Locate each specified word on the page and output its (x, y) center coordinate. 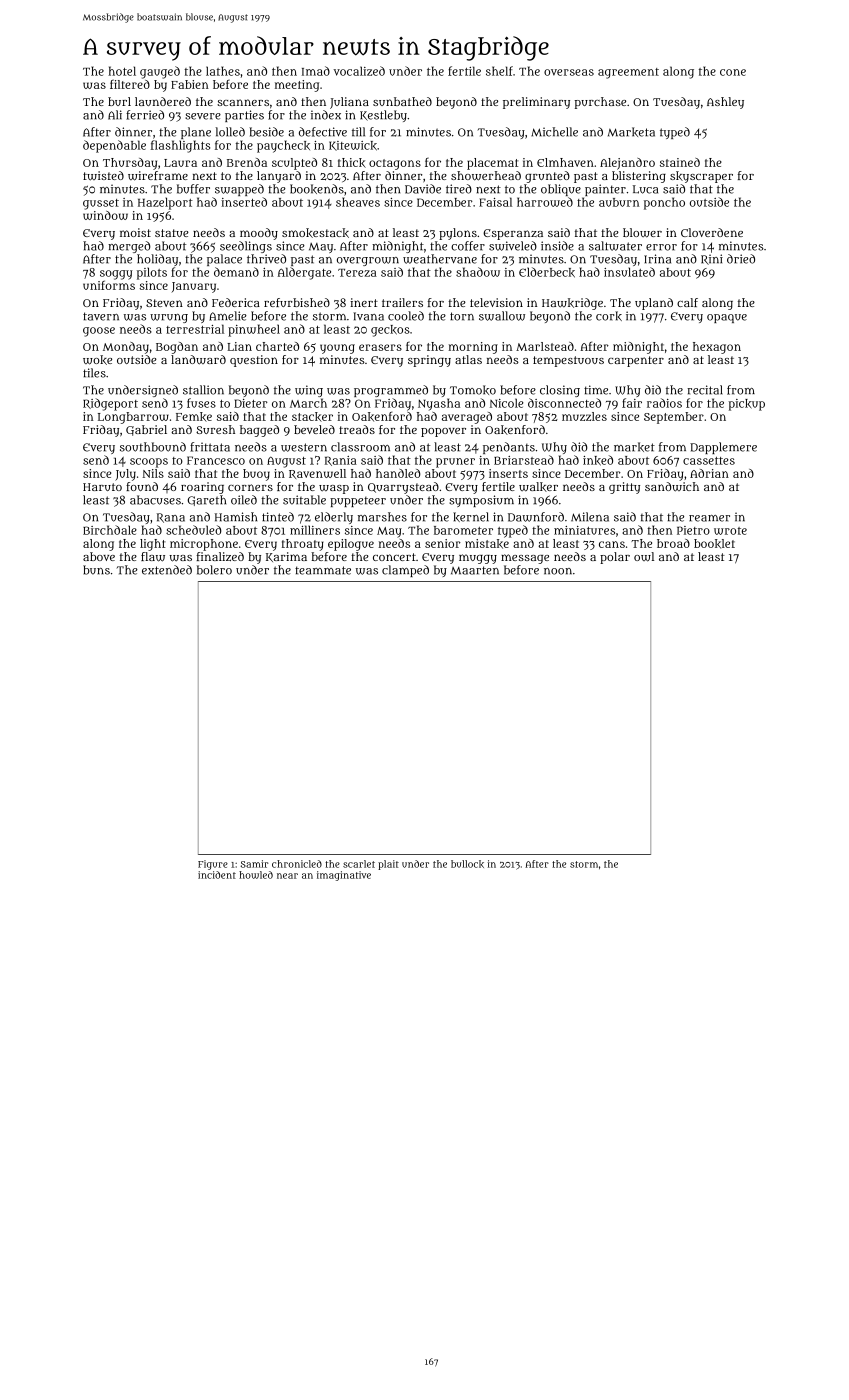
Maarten (475, 570)
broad (673, 543)
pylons (458, 234)
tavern (101, 316)
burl (119, 101)
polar (615, 558)
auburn (619, 202)
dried (741, 259)
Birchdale (110, 530)
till (358, 132)
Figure (213, 865)
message (525, 559)
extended (167, 570)
